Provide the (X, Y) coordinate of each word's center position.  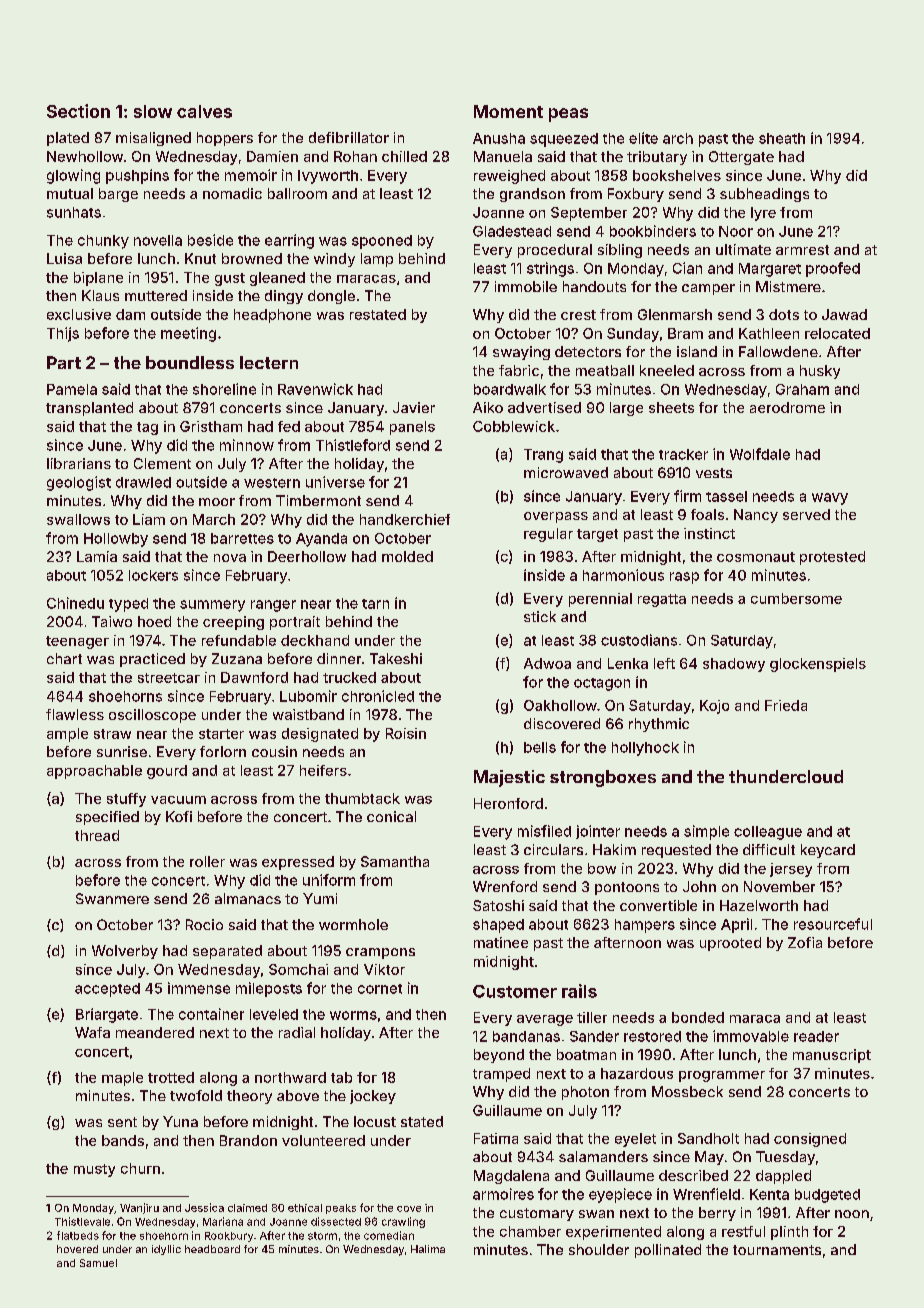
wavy (830, 499)
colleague (768, 833)
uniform (329, 880)
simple (706, 832)
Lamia (97, 556)
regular (548, 535)
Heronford (508, 803)
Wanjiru (139, 1208)
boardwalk (510, 389)
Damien (272, 156)
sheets (671, 407)
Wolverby (125, 952)
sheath (782, 138)
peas (568, 115)
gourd (167, 772)
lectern (269, 362)
